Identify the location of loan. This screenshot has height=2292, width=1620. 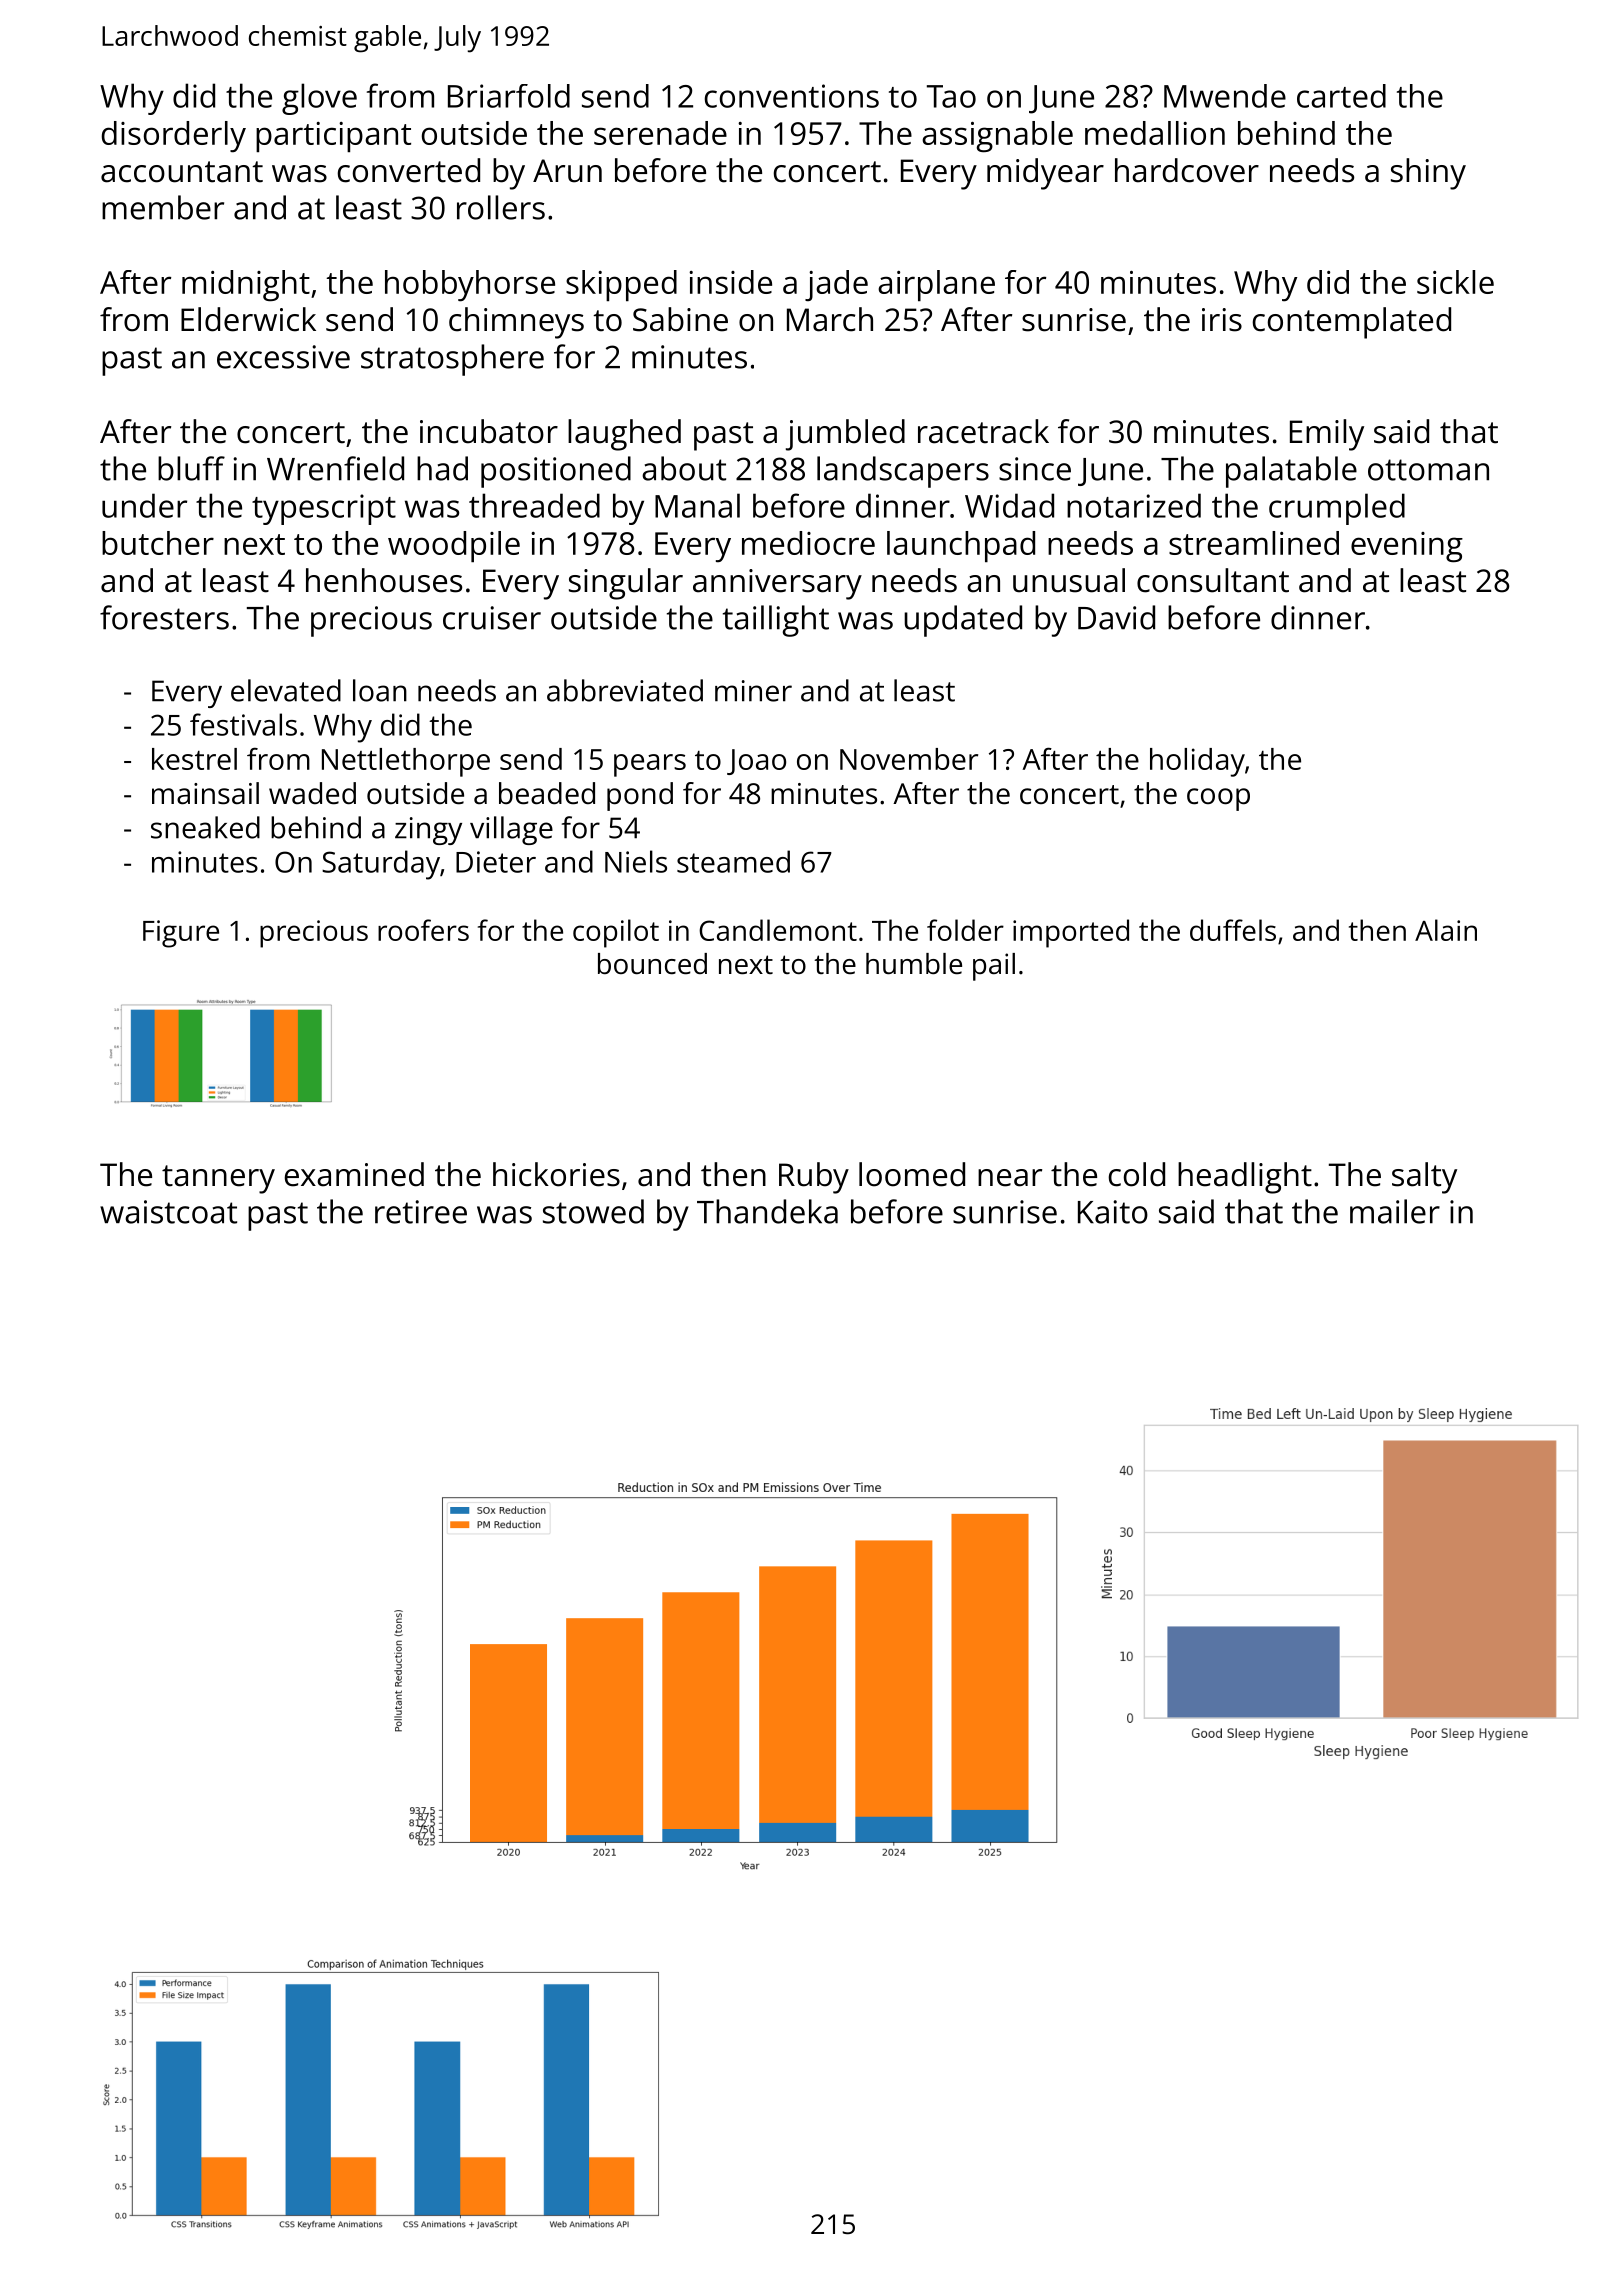
(380, 690).
